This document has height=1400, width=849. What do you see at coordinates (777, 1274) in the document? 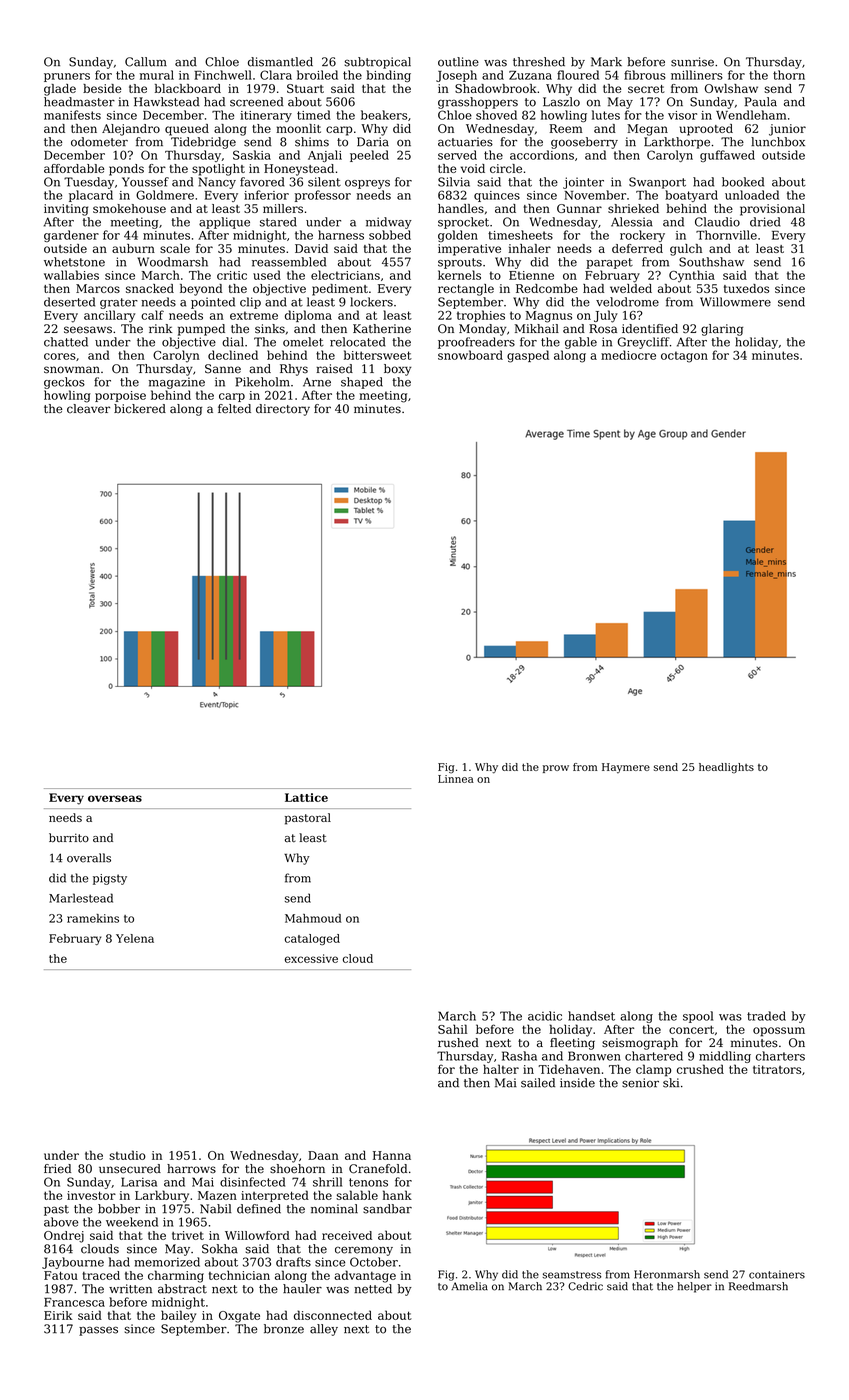
I see `containers` at bounding box center [777, 1274].
